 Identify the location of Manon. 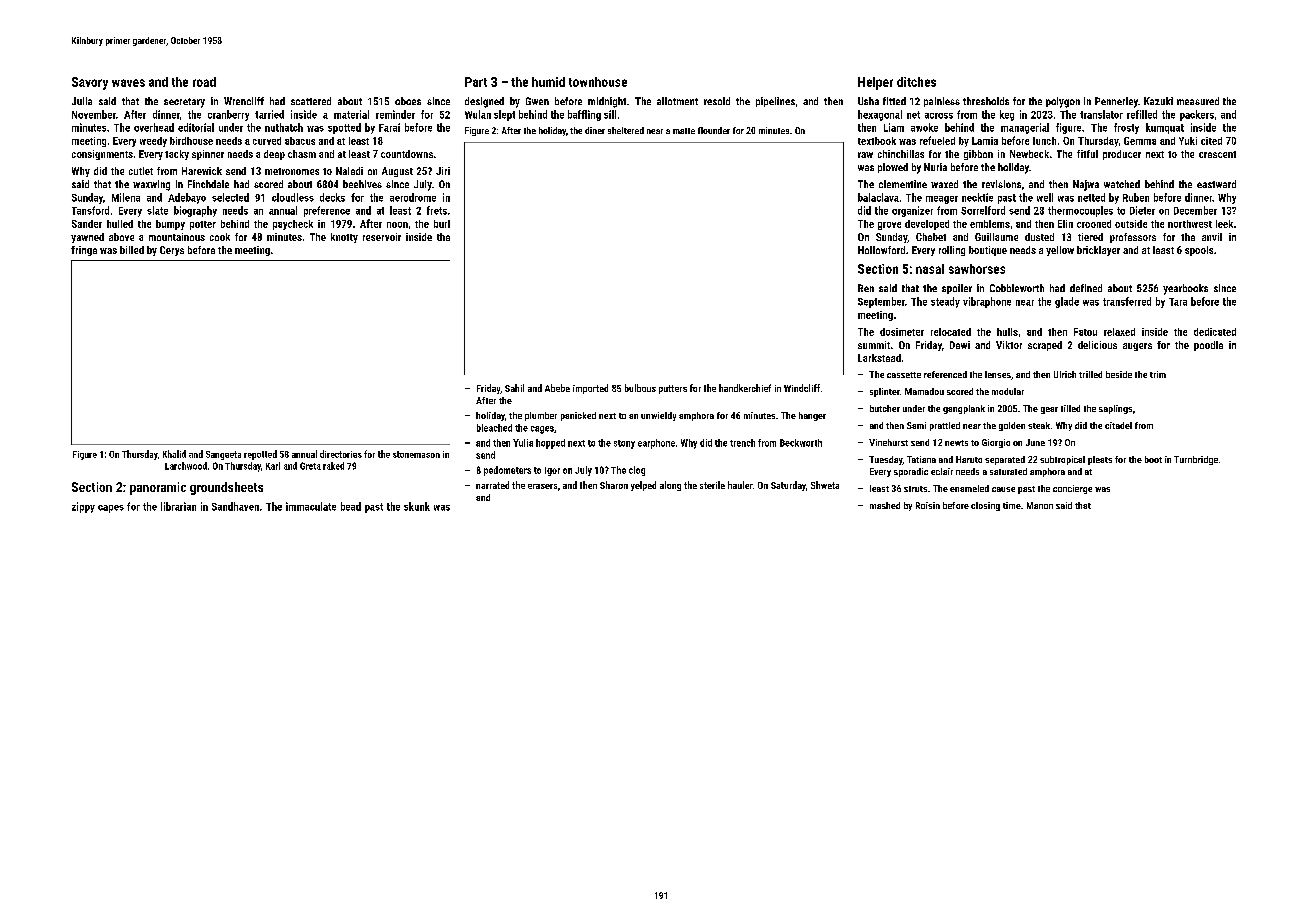
(1040, 505).
